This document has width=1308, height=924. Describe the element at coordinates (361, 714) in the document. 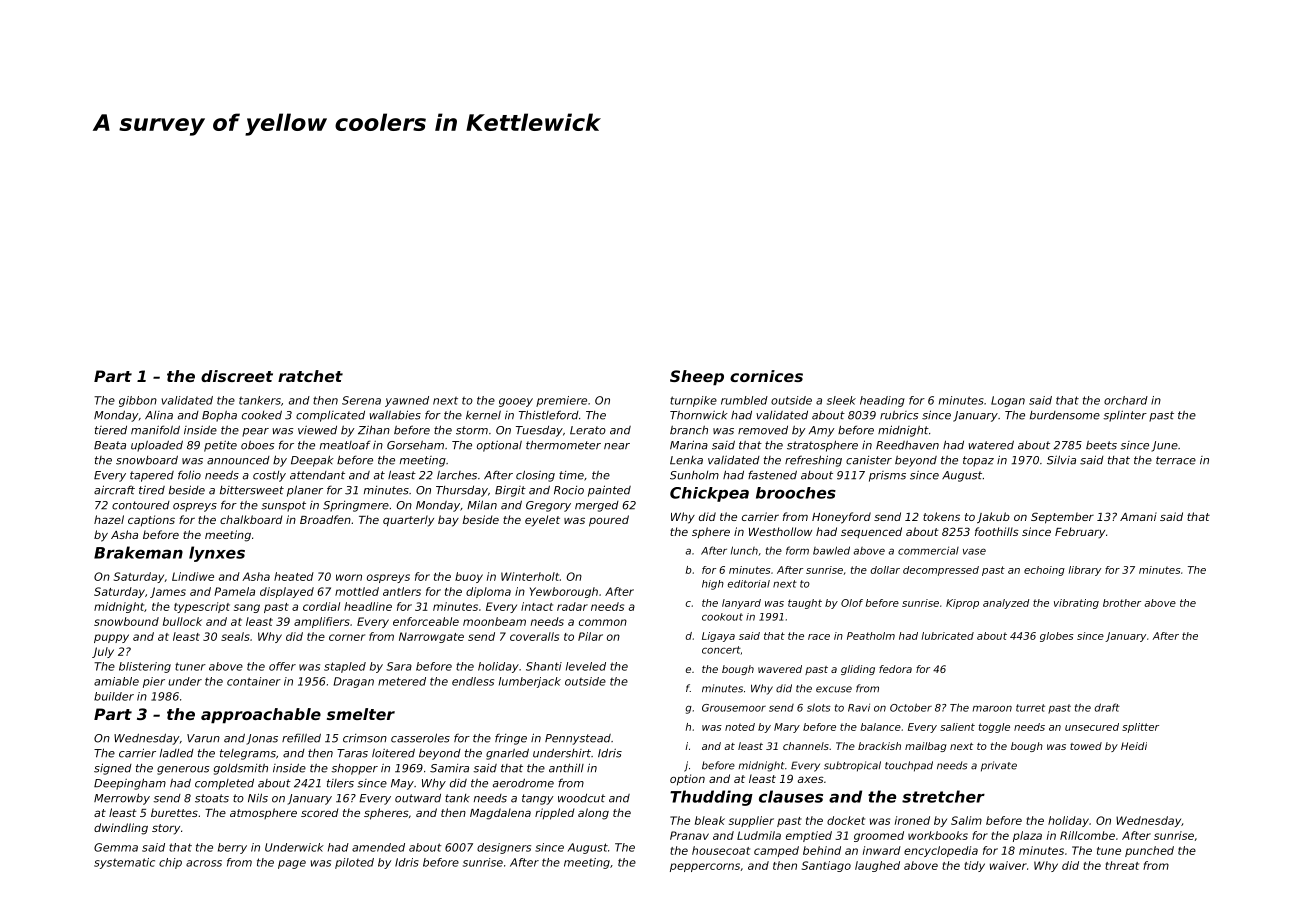

I see `smelter` at that location.
